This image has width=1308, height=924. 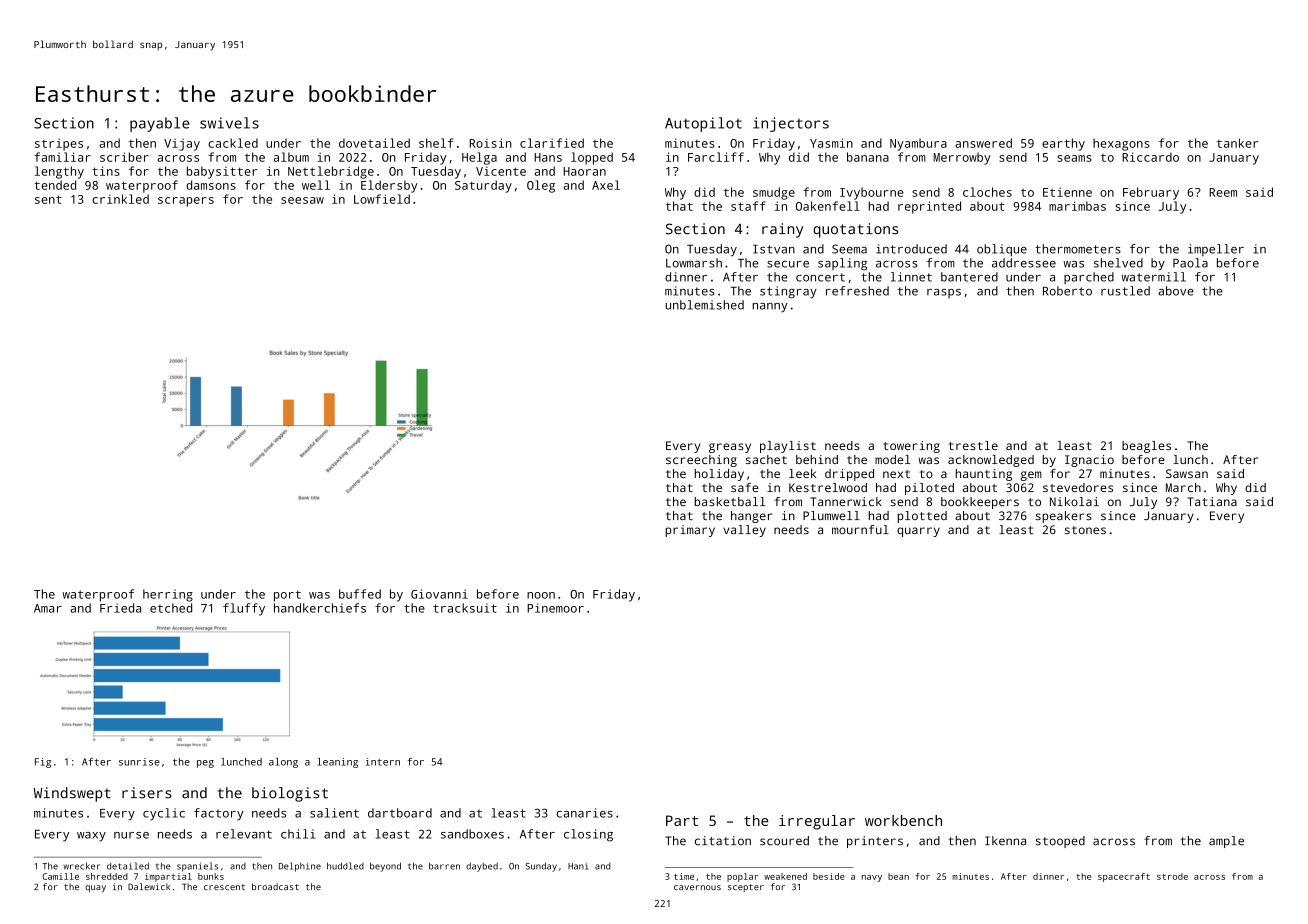 I want to click on leaning, so click(x=337, y=763).
